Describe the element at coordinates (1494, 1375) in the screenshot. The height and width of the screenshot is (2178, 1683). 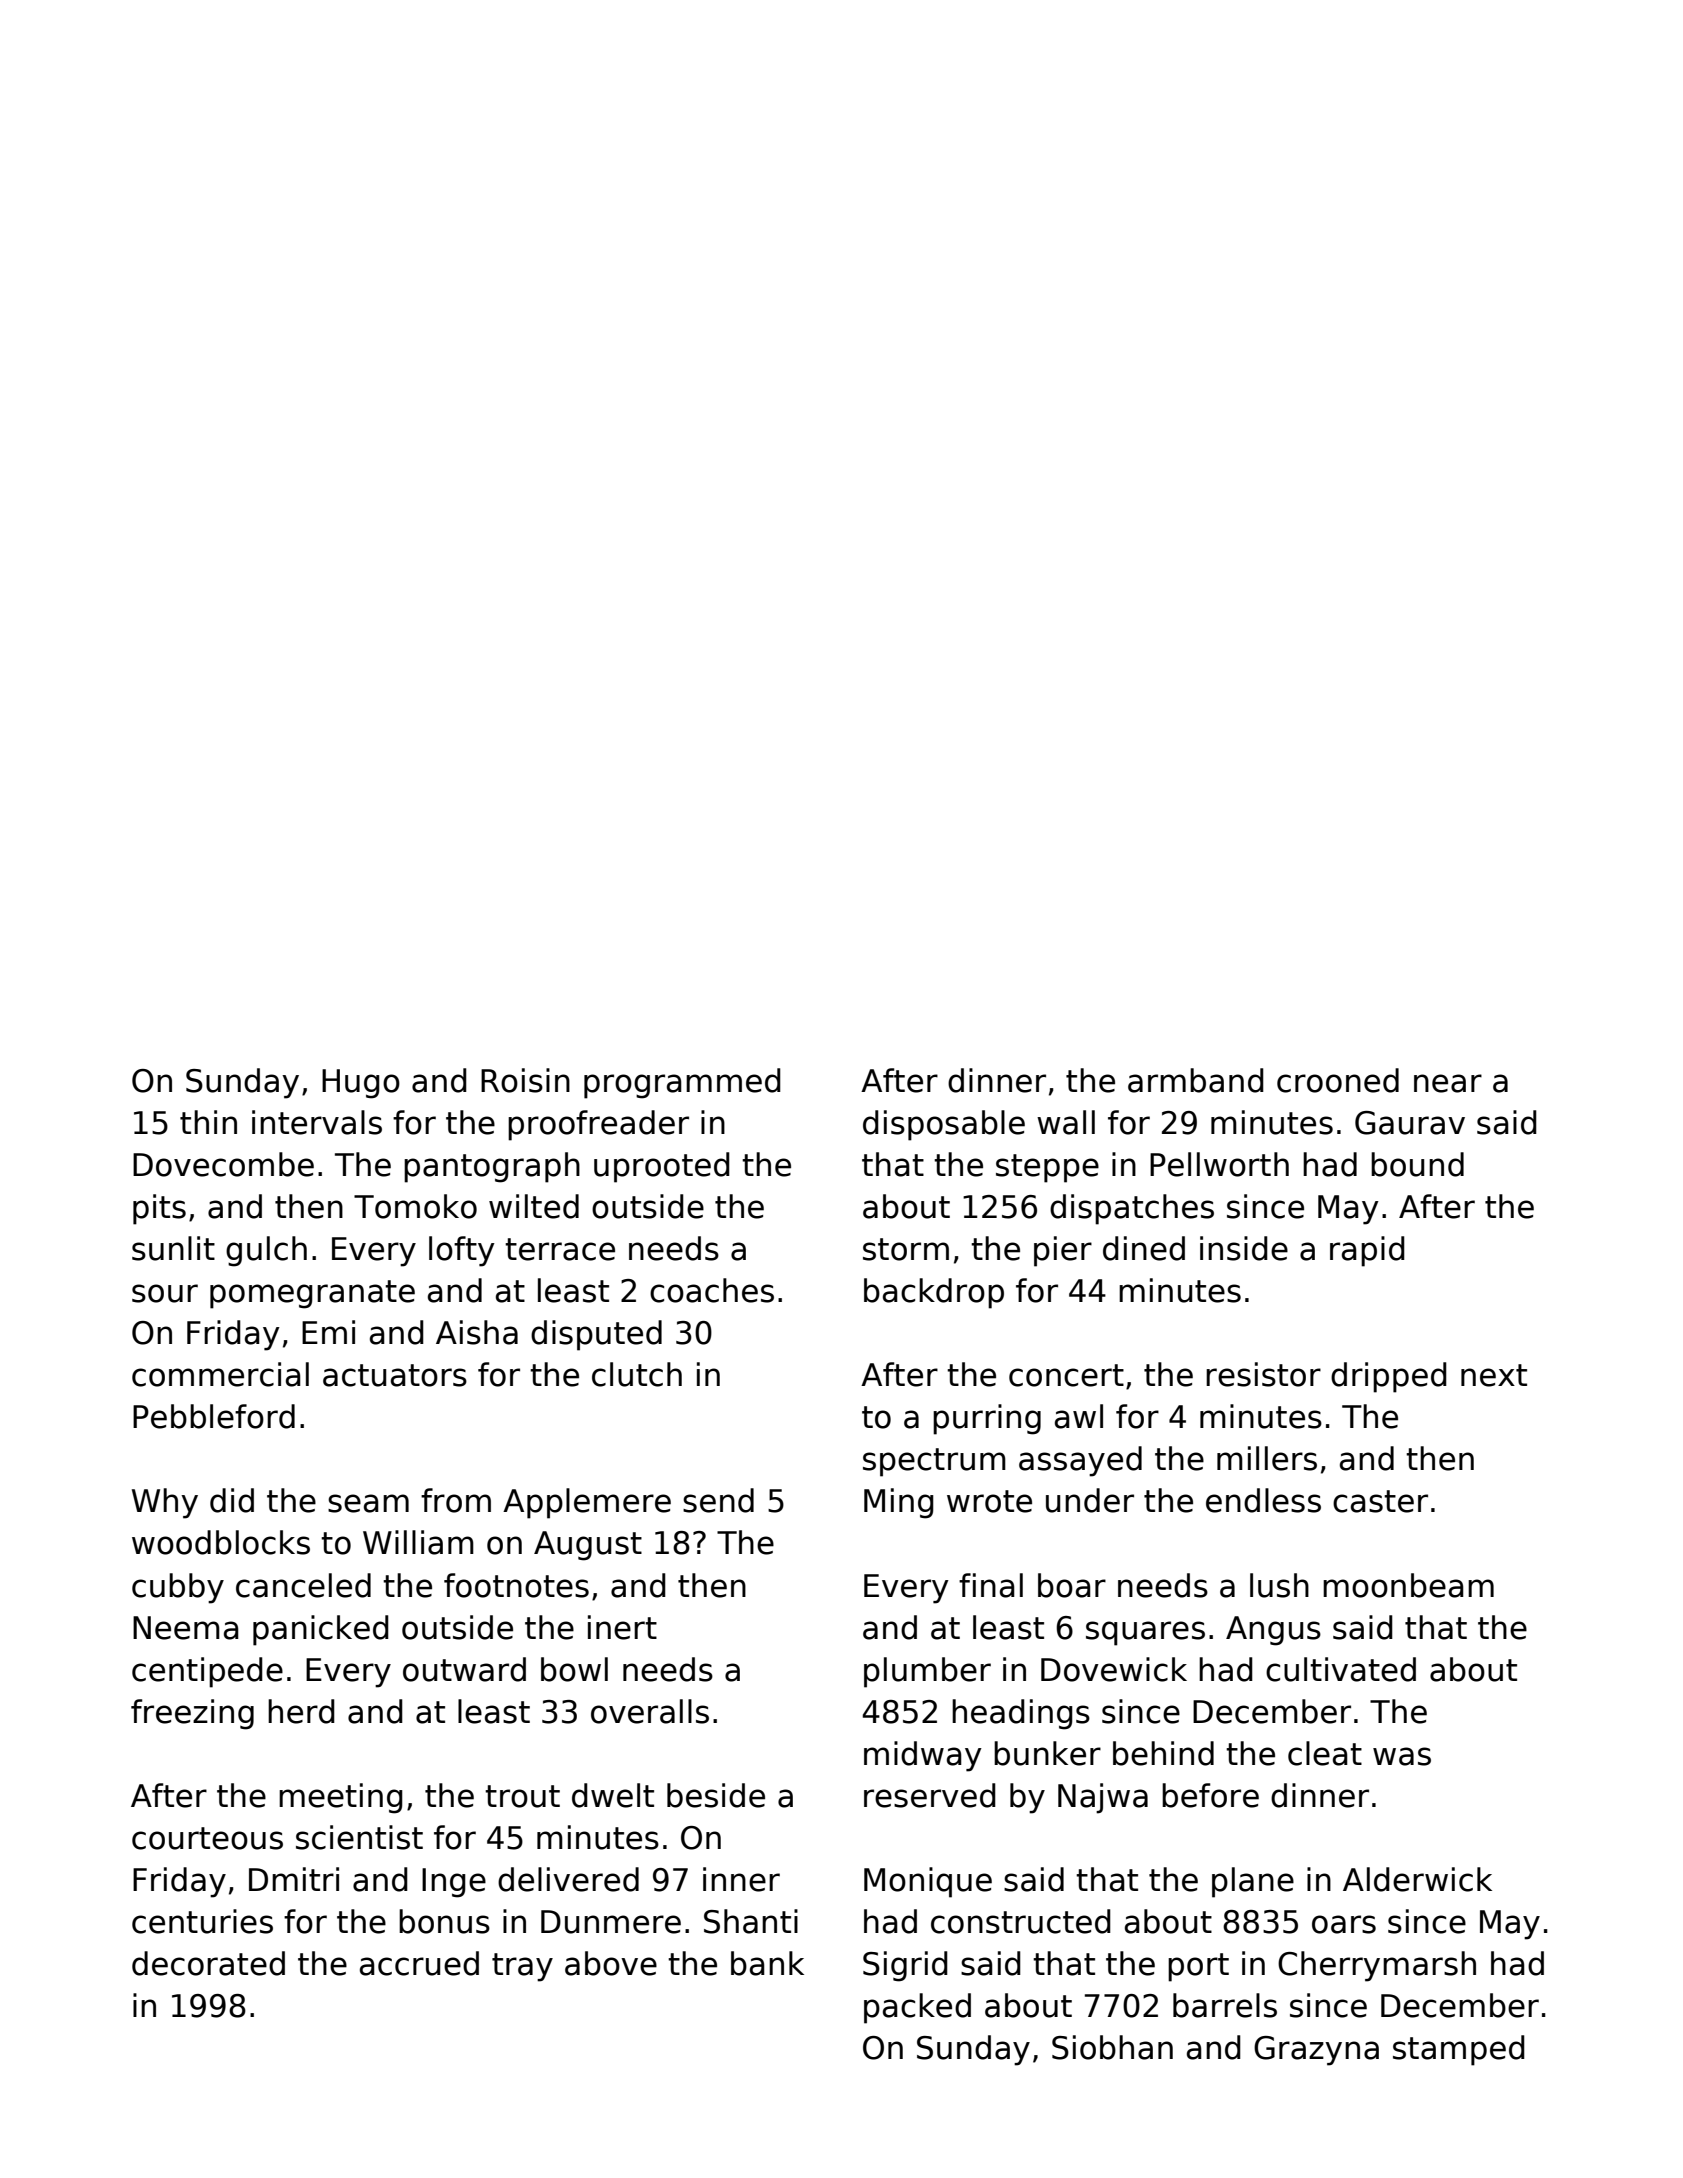
I see `next` at that location.
